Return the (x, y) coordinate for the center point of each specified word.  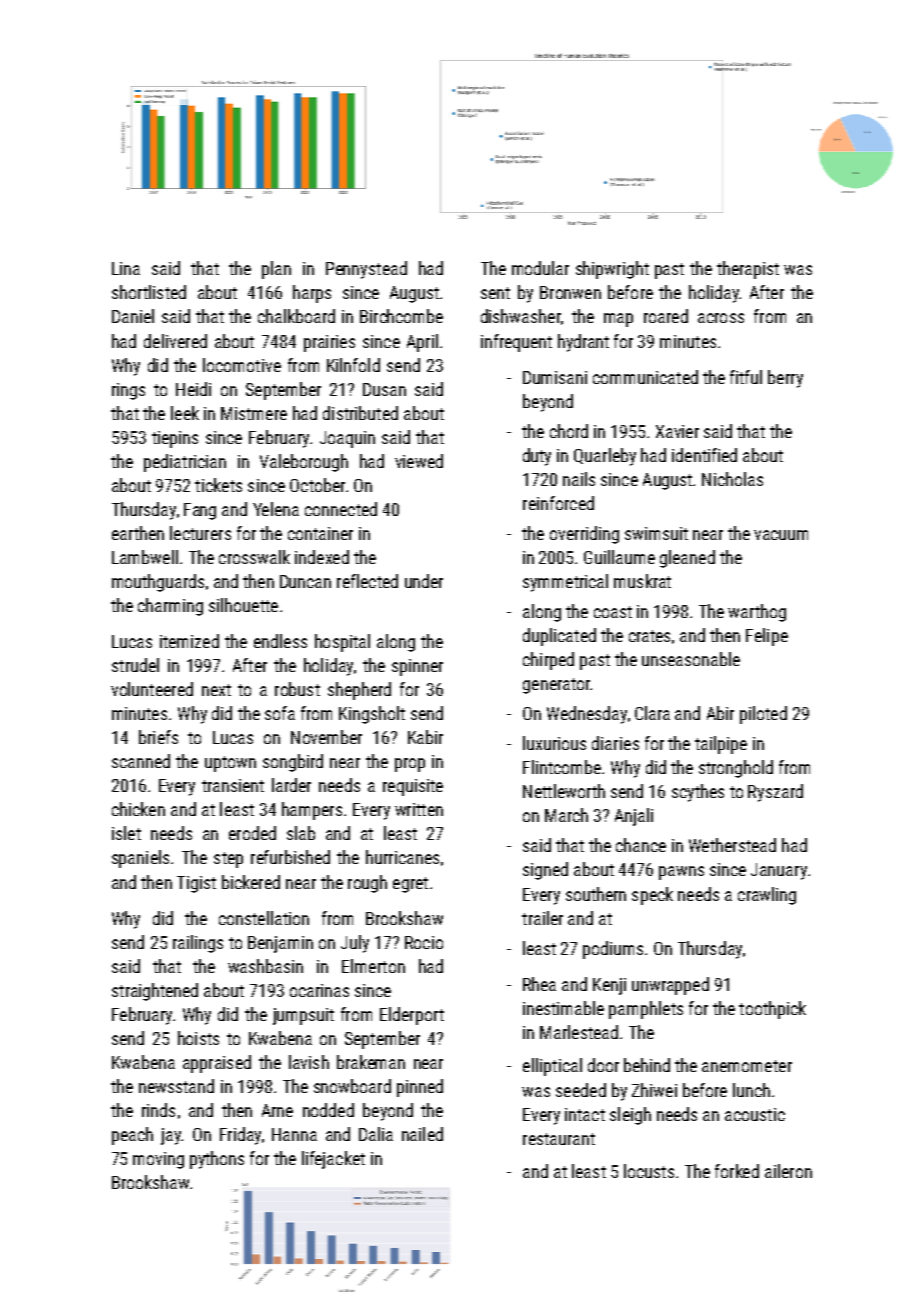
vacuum (781, 535)
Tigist (196, 884)
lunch (751, 1090)
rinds (158, 1110)
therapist (748, 270)
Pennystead (366, 270)
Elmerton (373, 966)
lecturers (200, 533)
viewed (419, 461)
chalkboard (296, 316)
